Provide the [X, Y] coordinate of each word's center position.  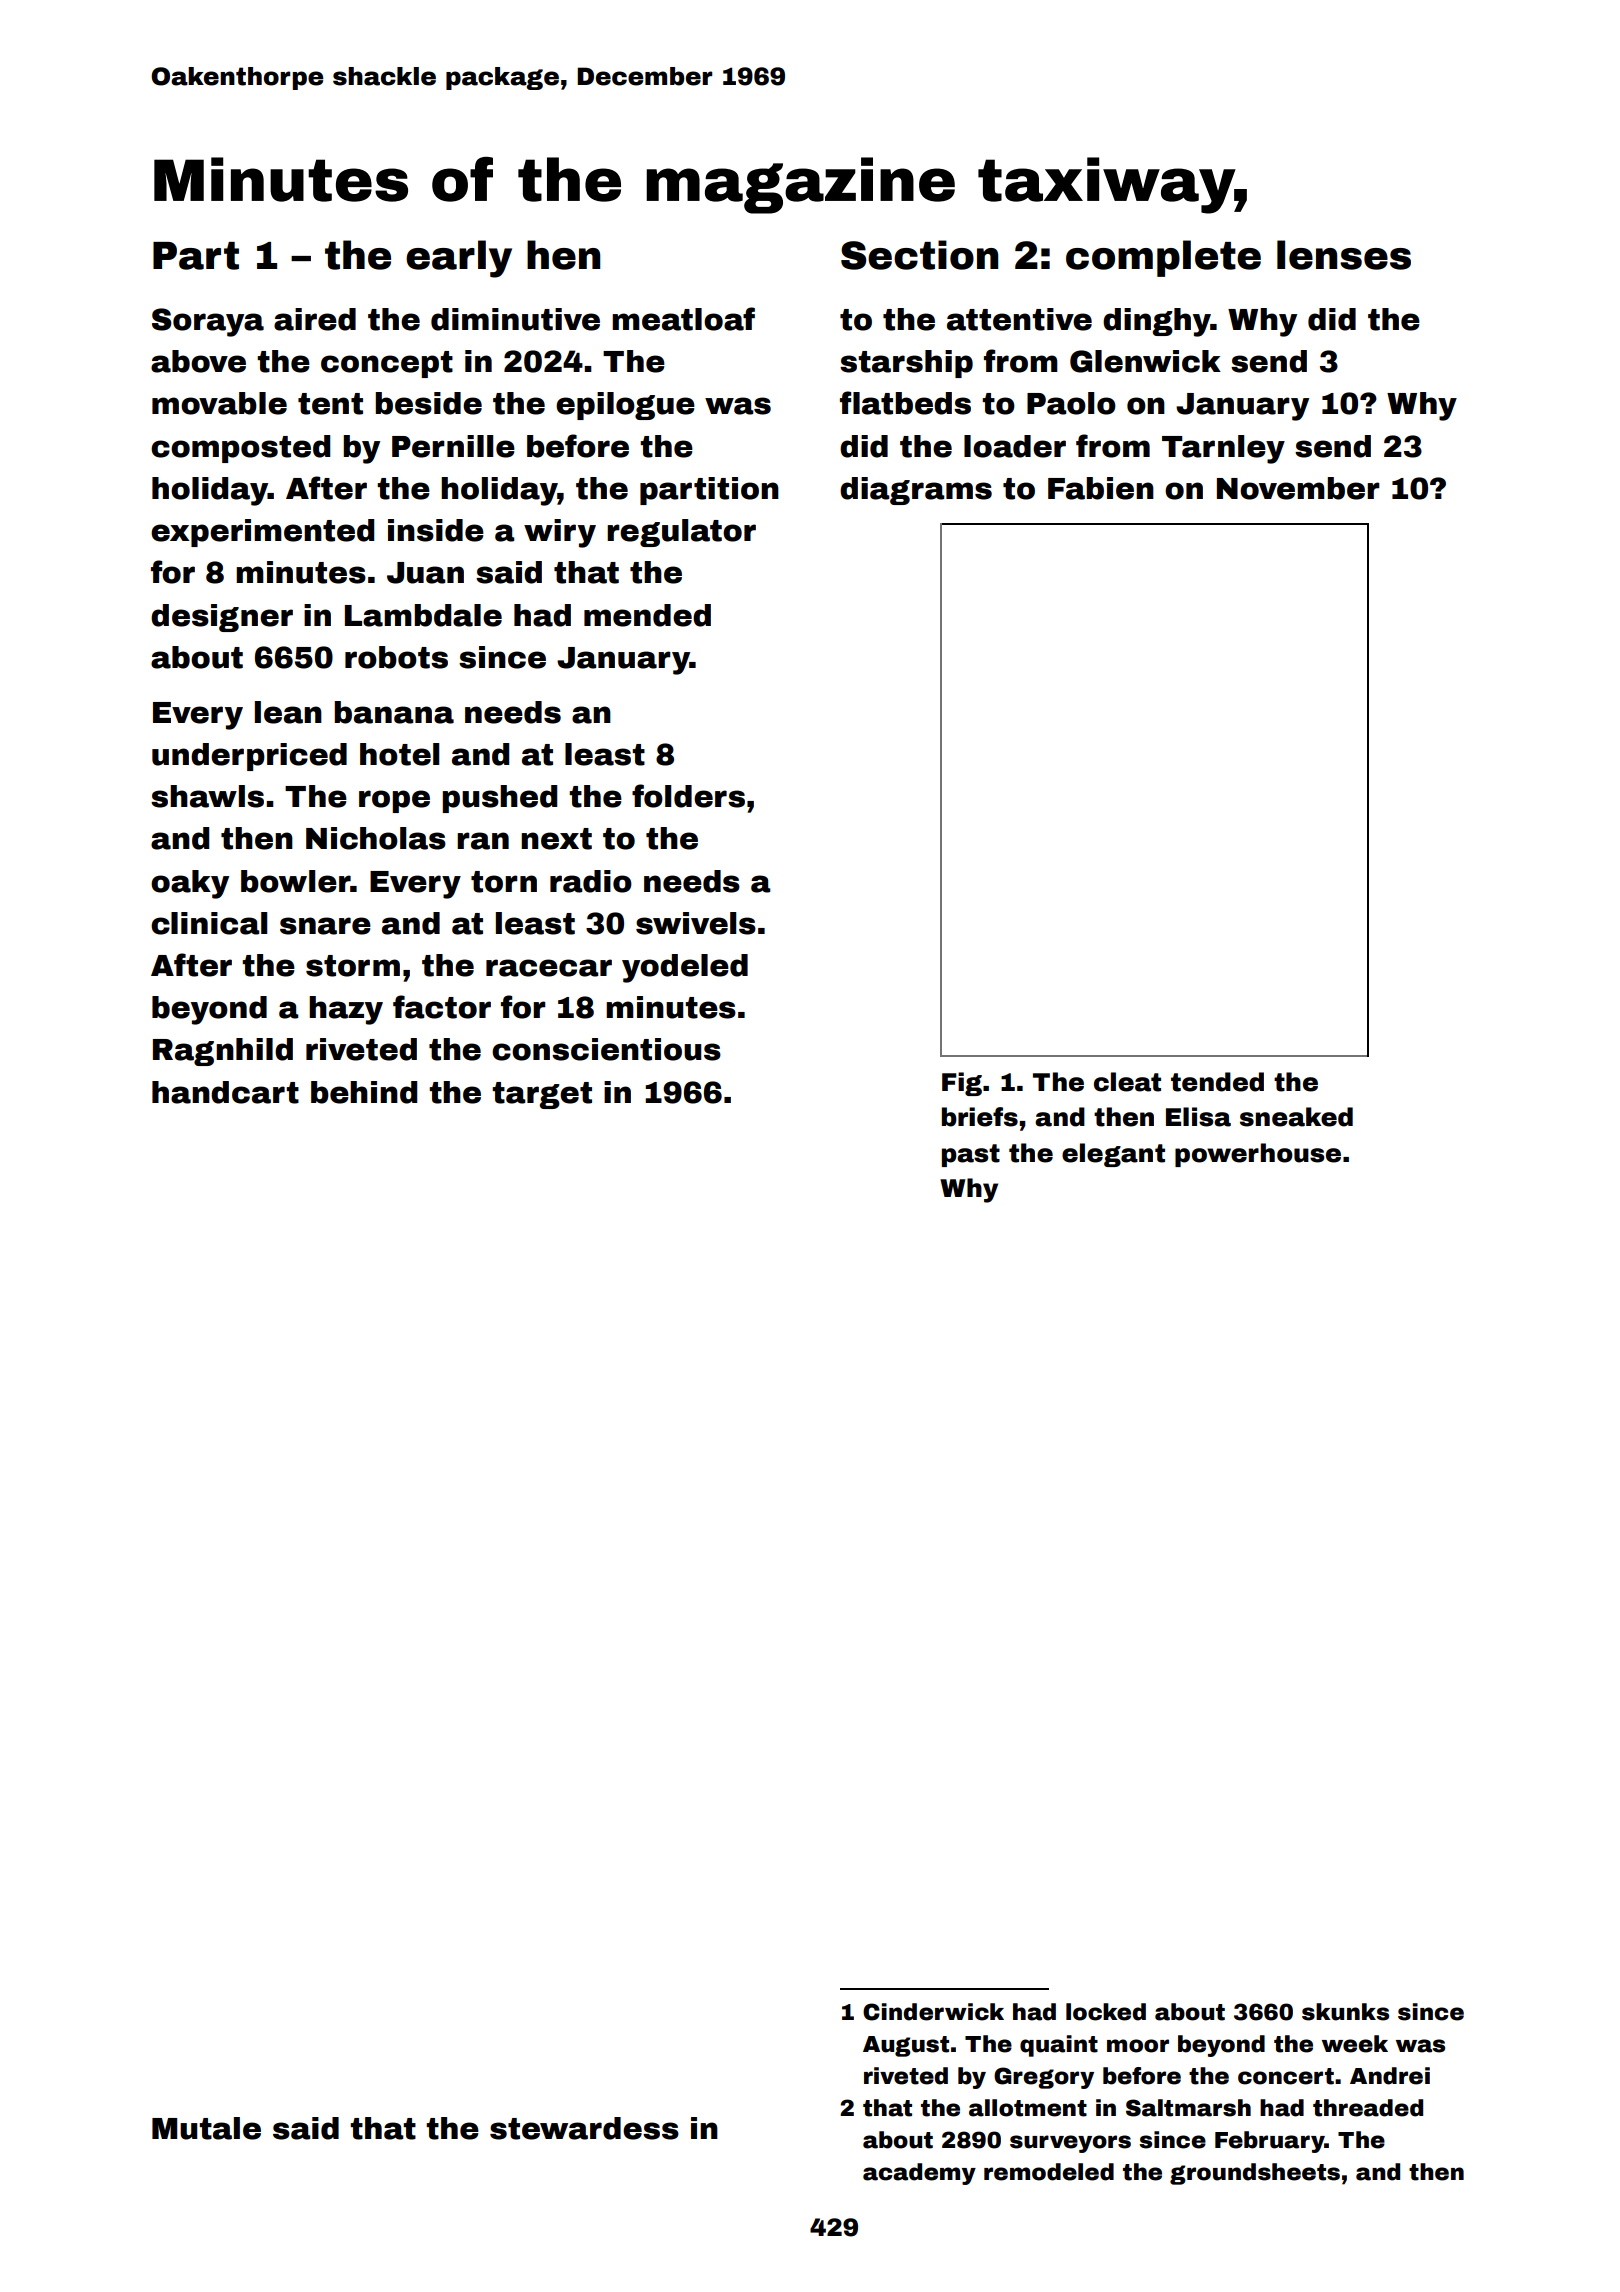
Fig [962, 1084]
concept [387, 364]
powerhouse [1258, 1155]
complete [1163, 258]
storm [353, 966]
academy [919, 2174]
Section [919, 255]
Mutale [206, 2128]
